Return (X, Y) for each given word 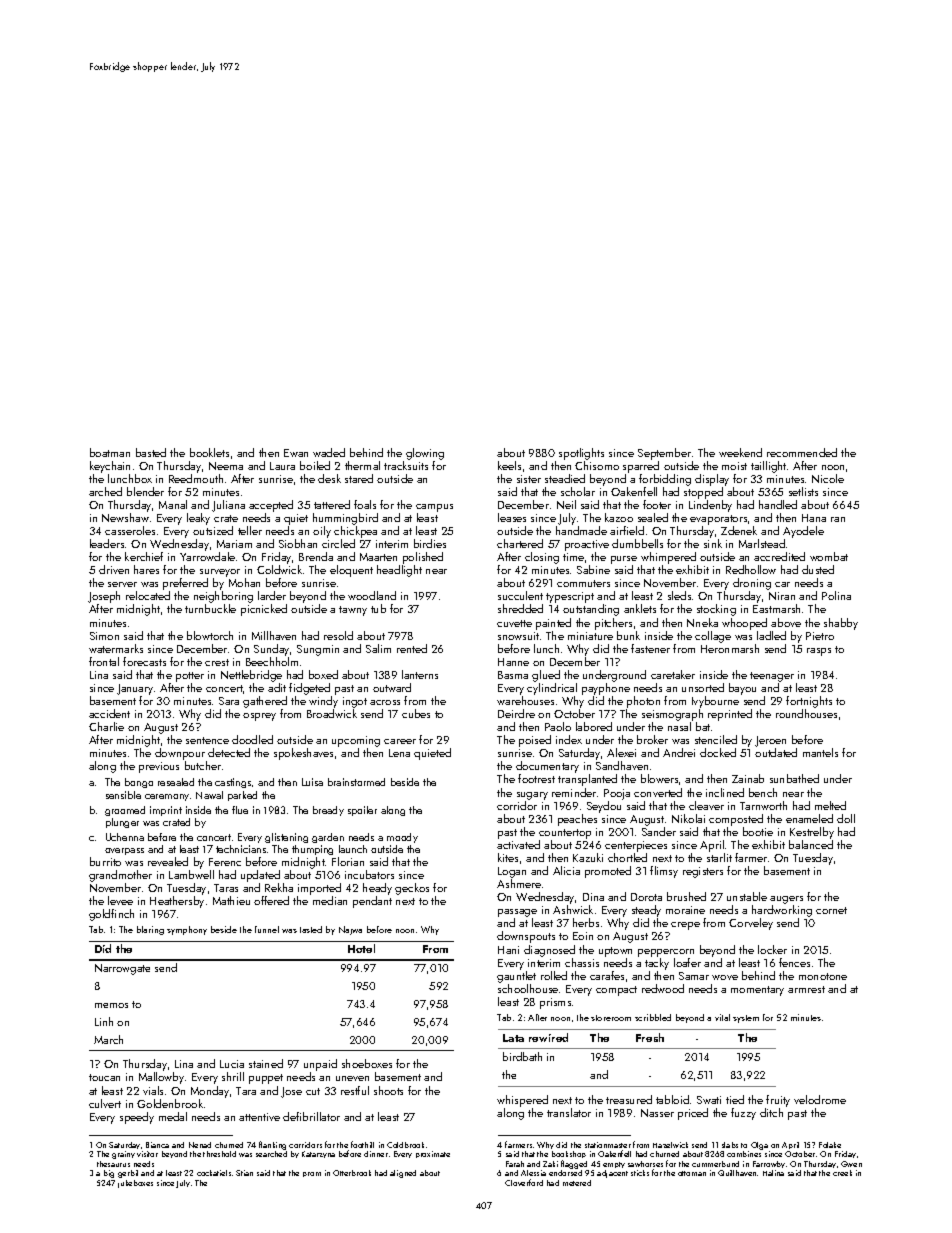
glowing (425, 454)
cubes (416, 713)
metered (577, 1183)
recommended (802, 452)
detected (229, 752)
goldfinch (111, 915)
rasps (819, 652)
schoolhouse (528, 988)
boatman (110, 452)
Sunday (271, 650)
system (746, 1019)
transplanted (587, 780)
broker (652, 739)
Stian (244, 1173)
